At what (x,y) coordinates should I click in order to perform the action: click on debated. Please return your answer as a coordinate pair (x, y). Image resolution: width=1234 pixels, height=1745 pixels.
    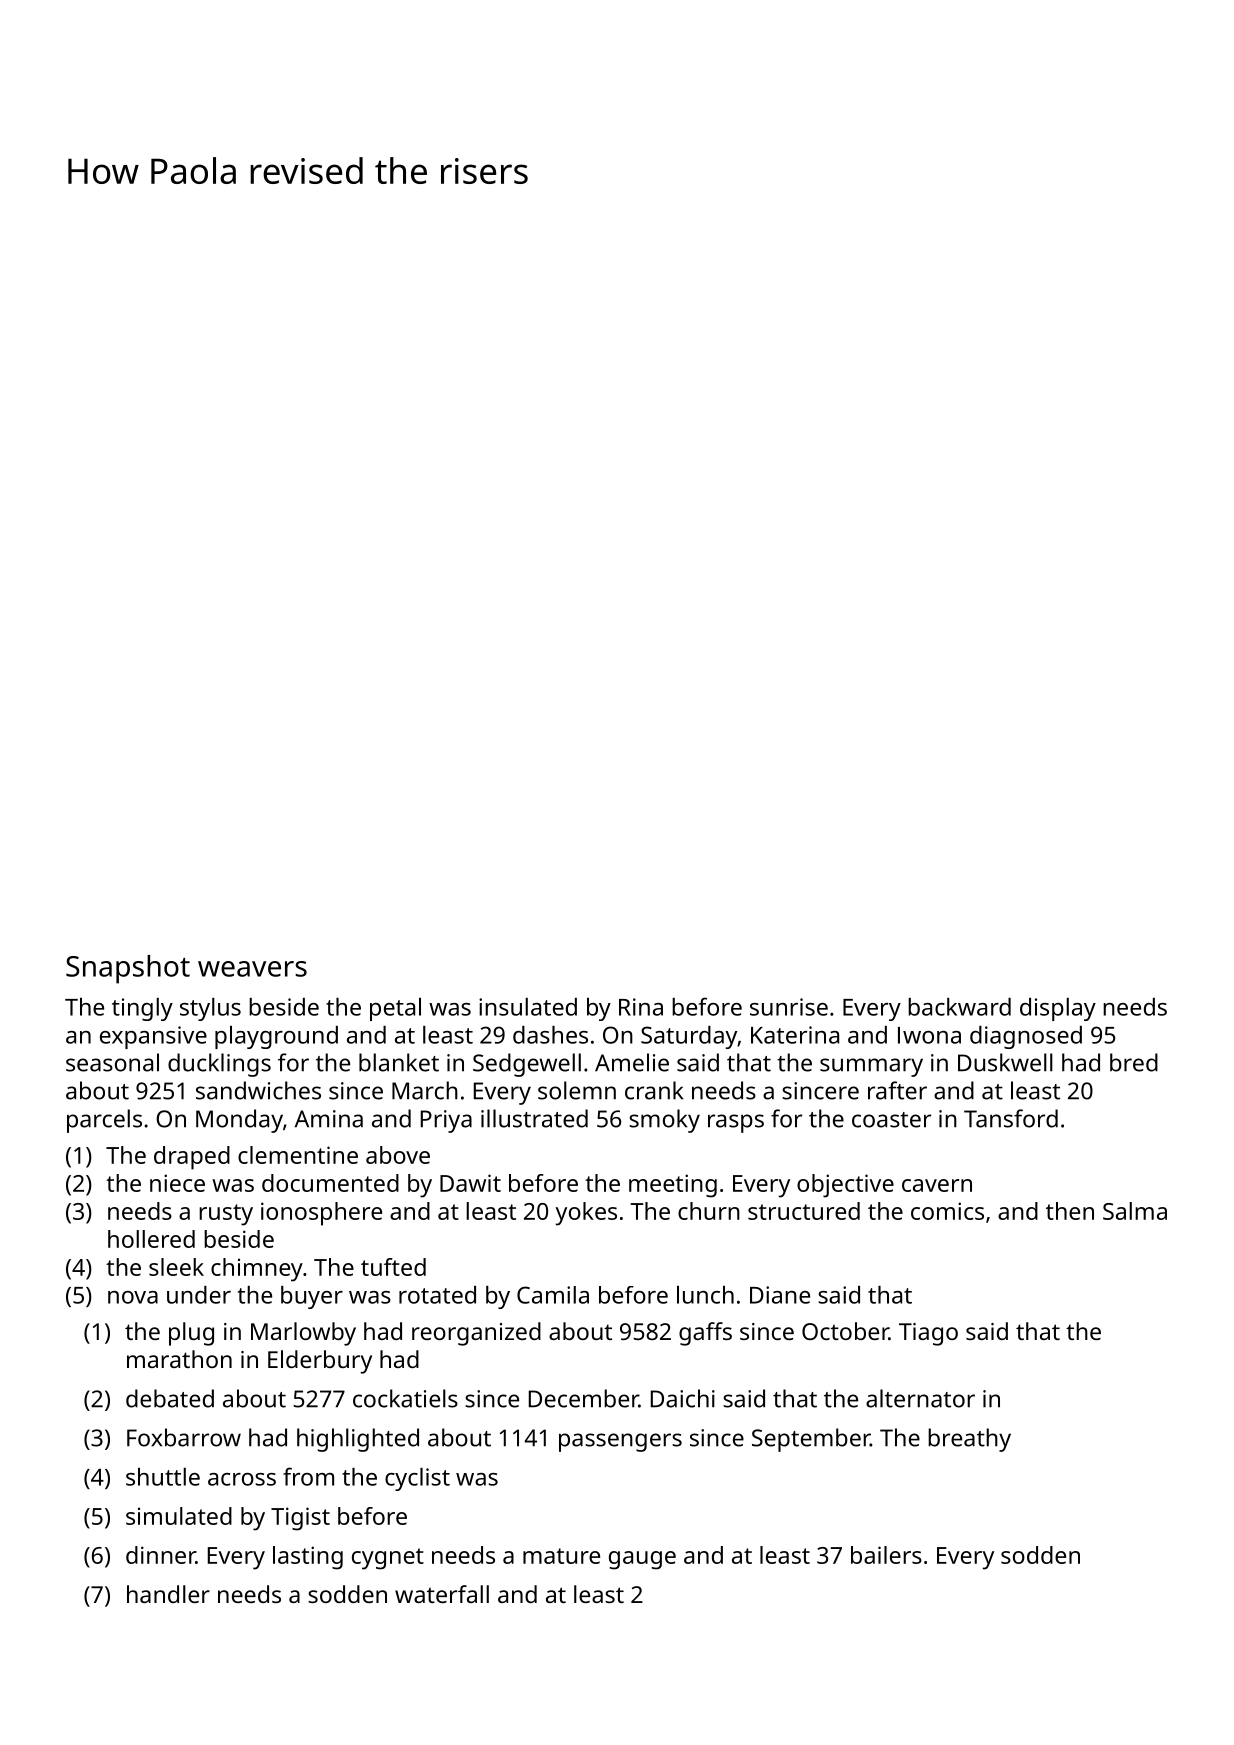
    Looking at the image, I should click on (170, 1398).
